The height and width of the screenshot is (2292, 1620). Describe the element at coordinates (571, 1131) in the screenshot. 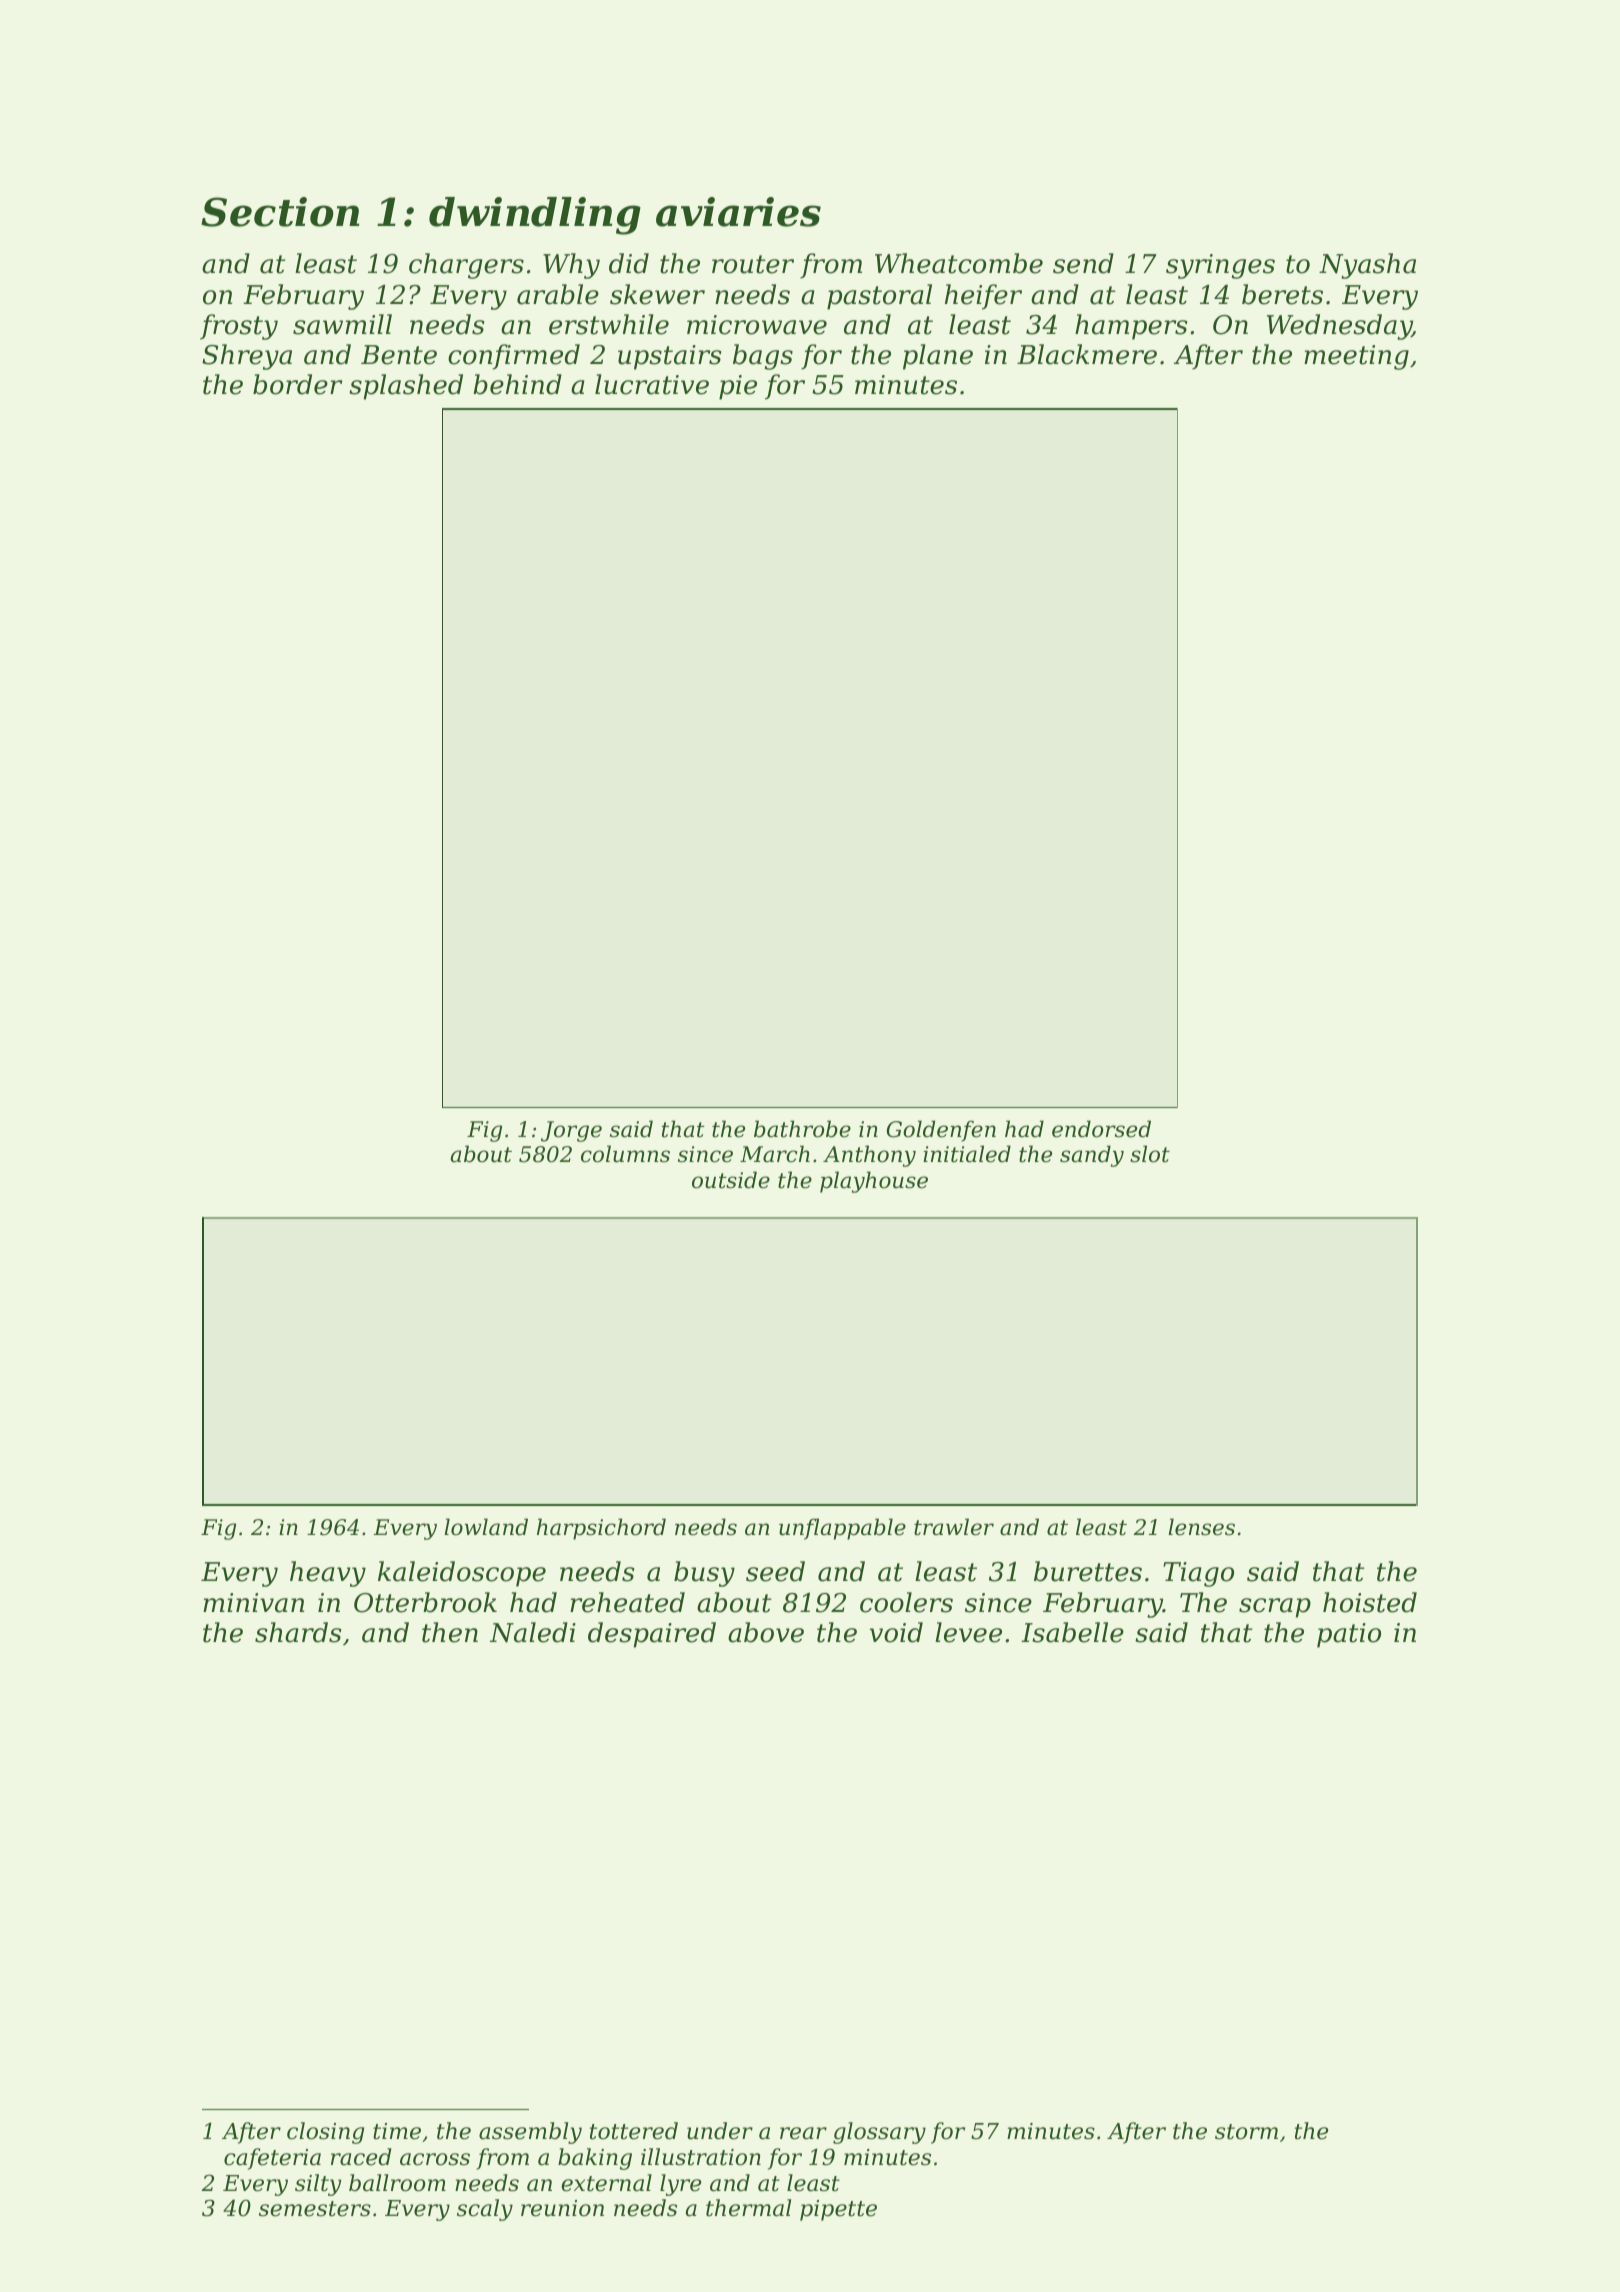

I see `Jorge` at that location.
